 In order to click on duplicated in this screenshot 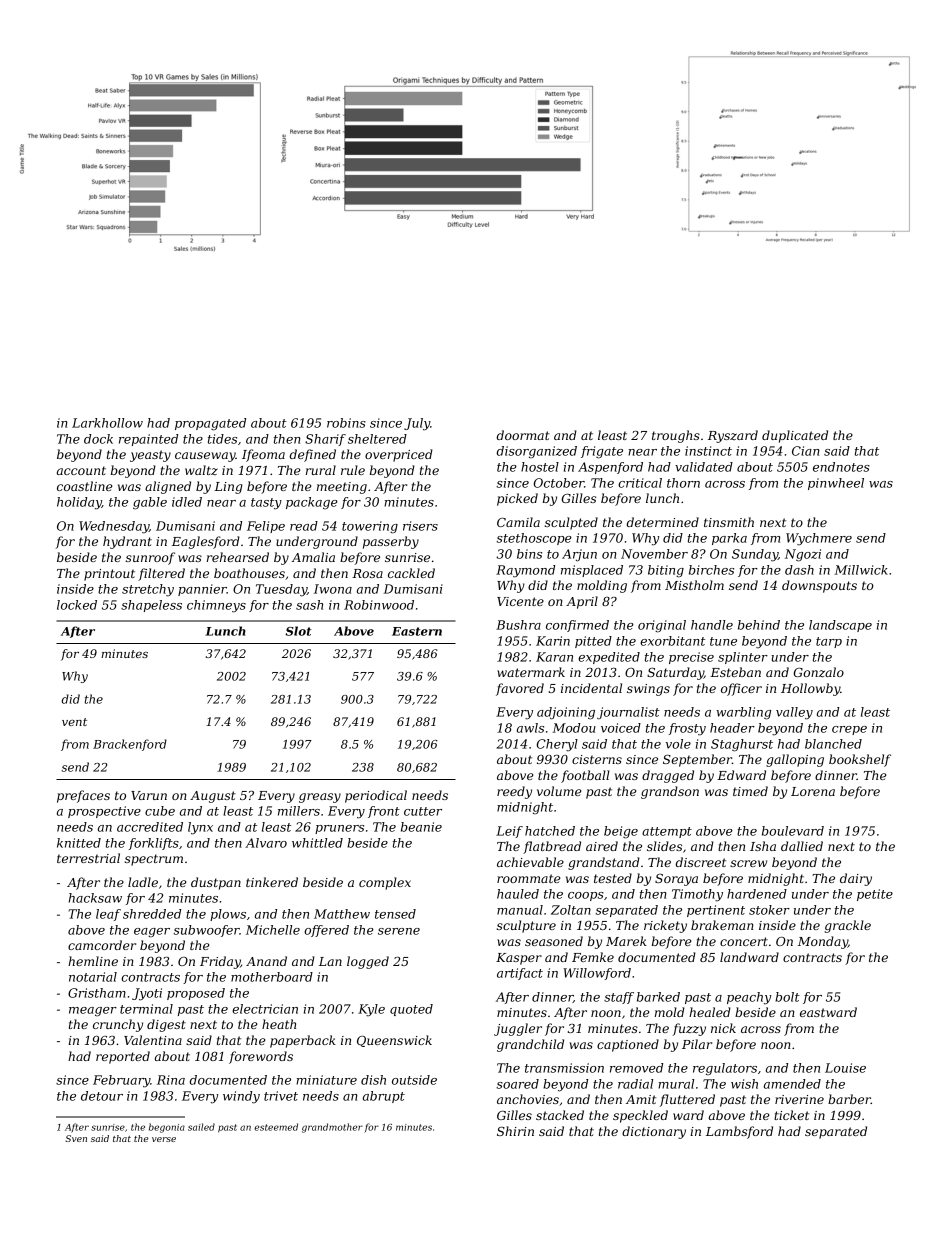, I will do `click(795, 436)`.
